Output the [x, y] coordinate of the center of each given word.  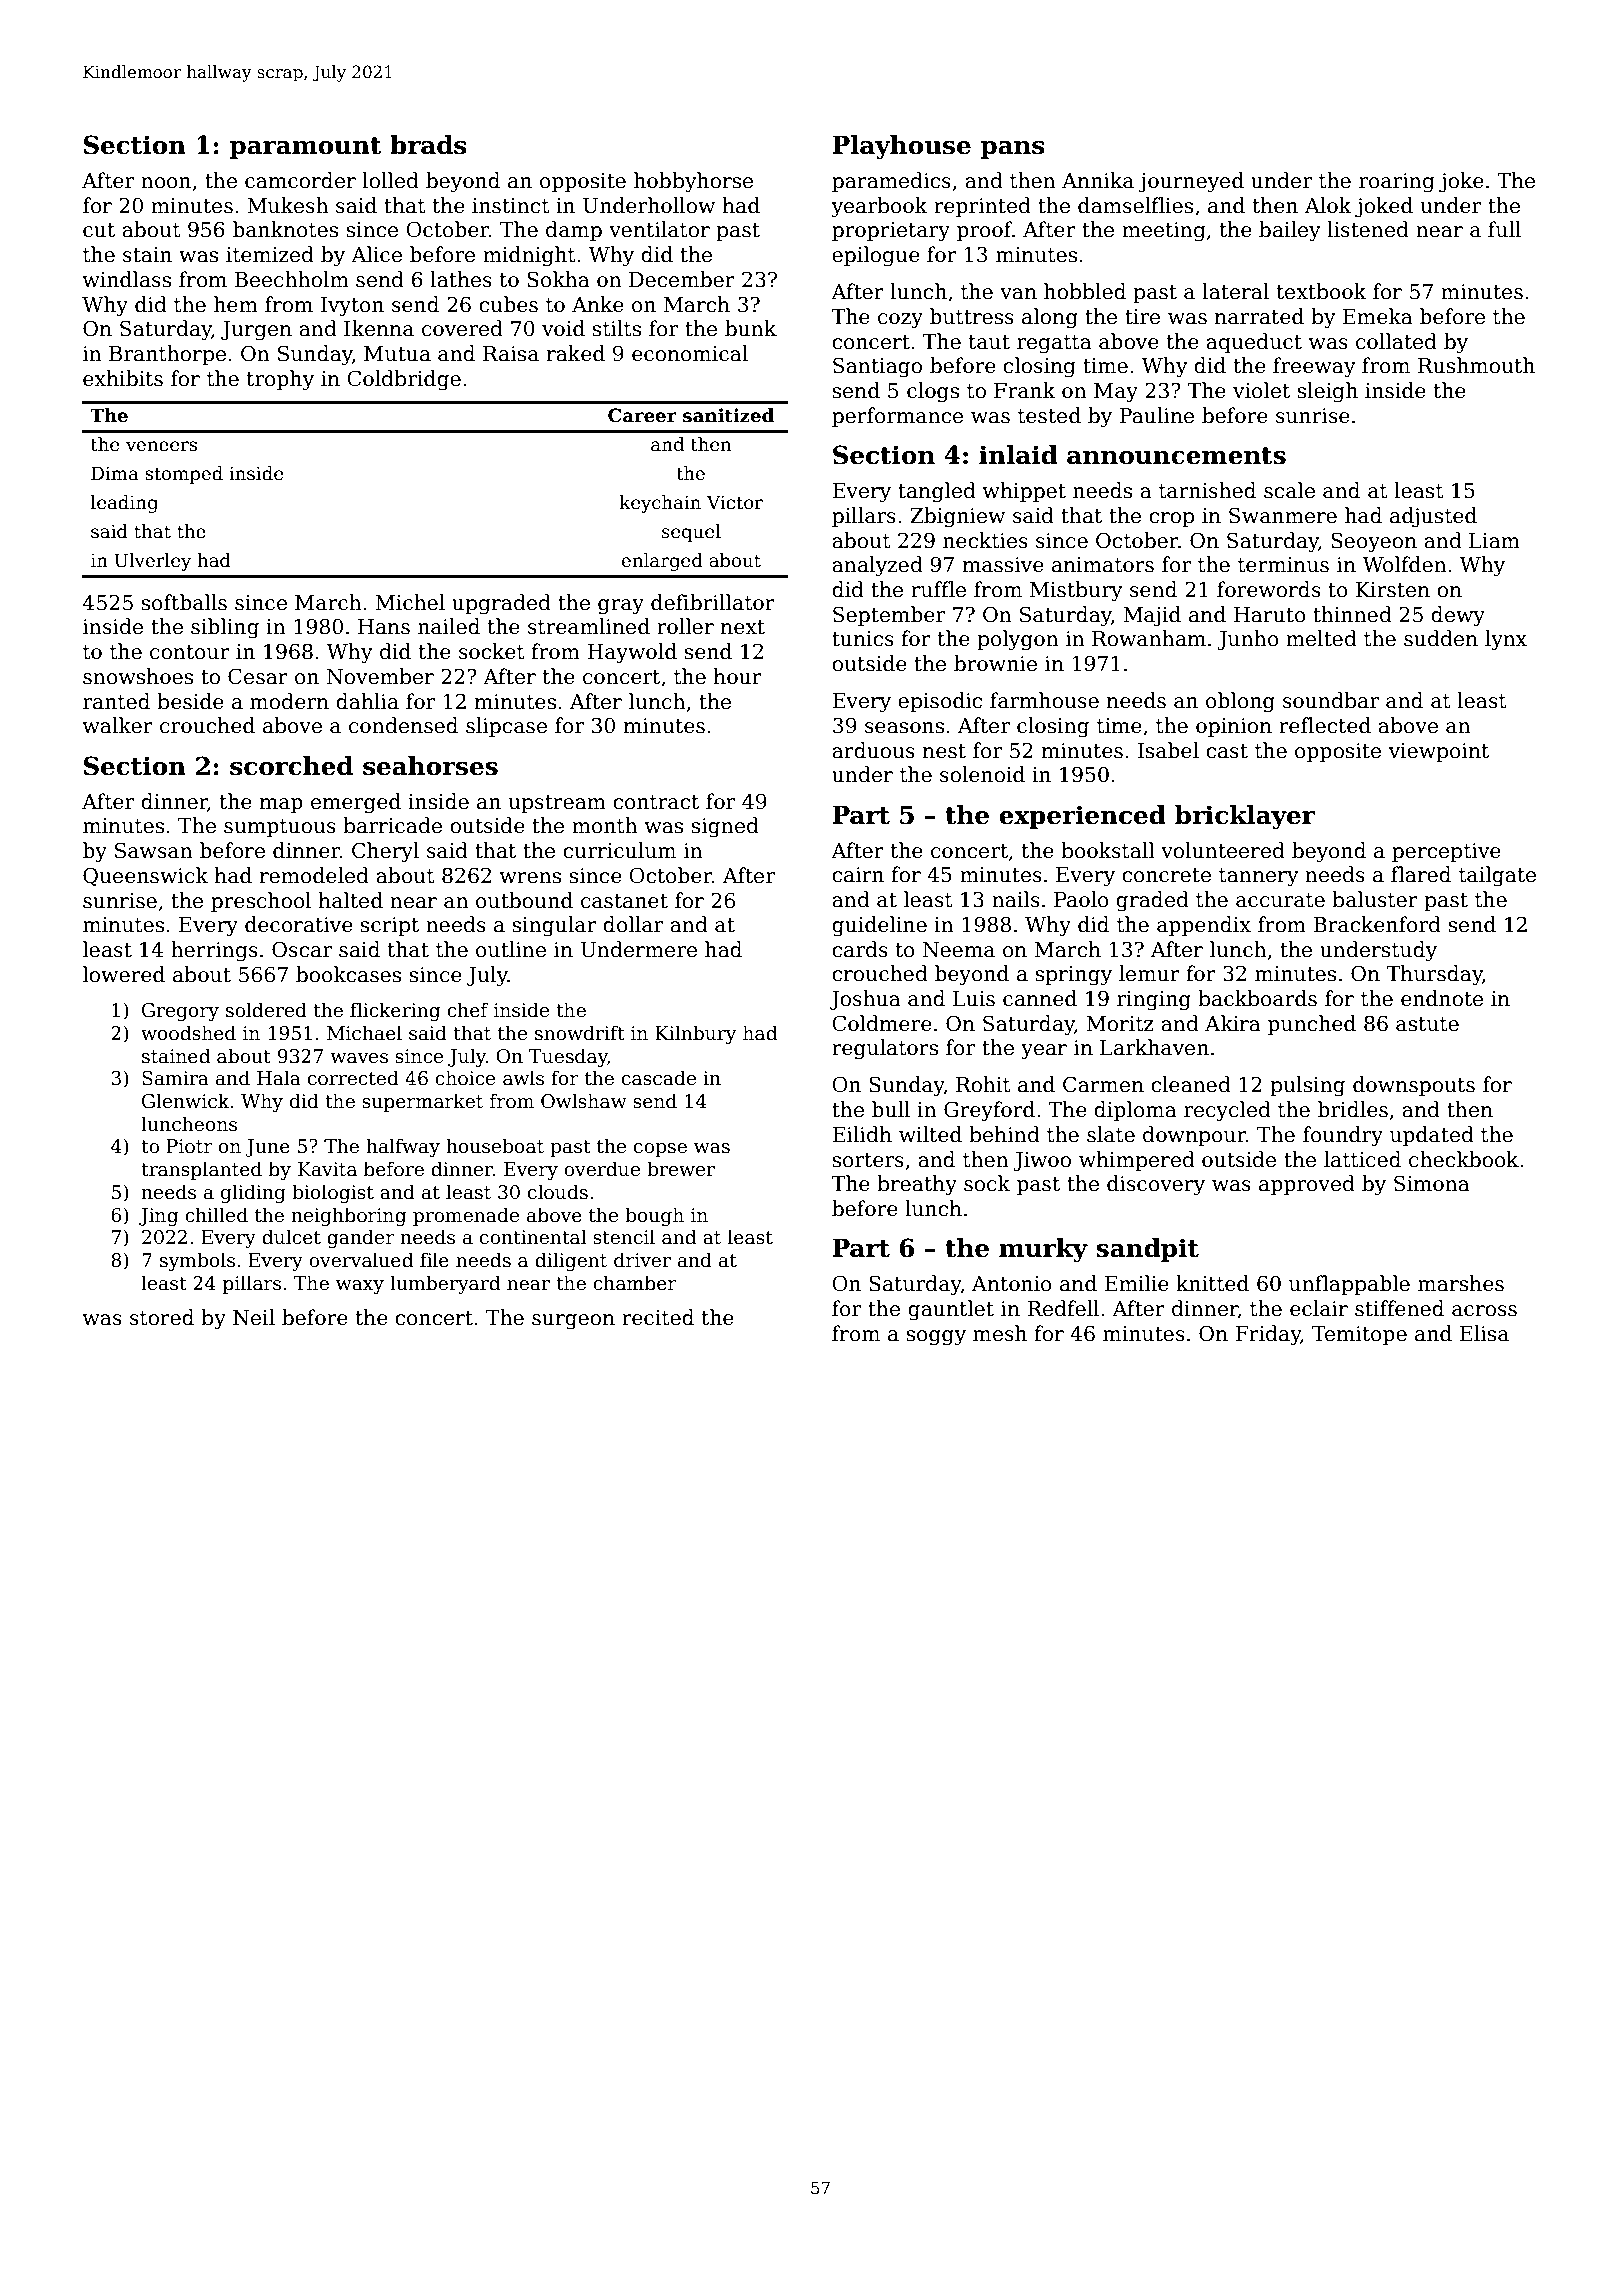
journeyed [1191, 182]
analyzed [877, 566]
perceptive [1446, 852]
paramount [305, 148]
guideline [879, 926]
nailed [449, 626]
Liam [1494, 541]
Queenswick [145, 876]
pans [1013, 150]
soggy [936, 1338]
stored [162, 1317]
